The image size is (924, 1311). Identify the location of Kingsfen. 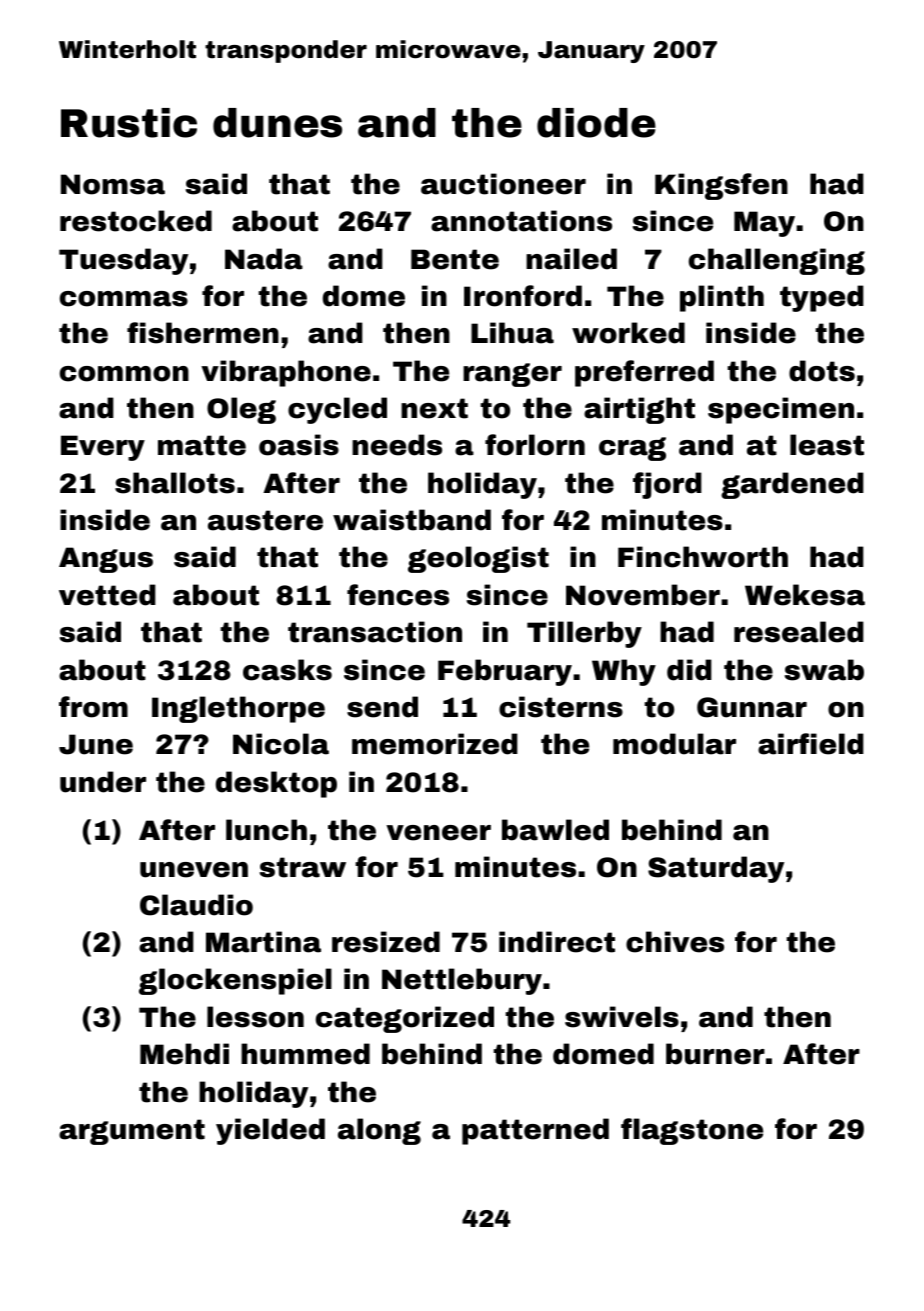
(721, 186).
